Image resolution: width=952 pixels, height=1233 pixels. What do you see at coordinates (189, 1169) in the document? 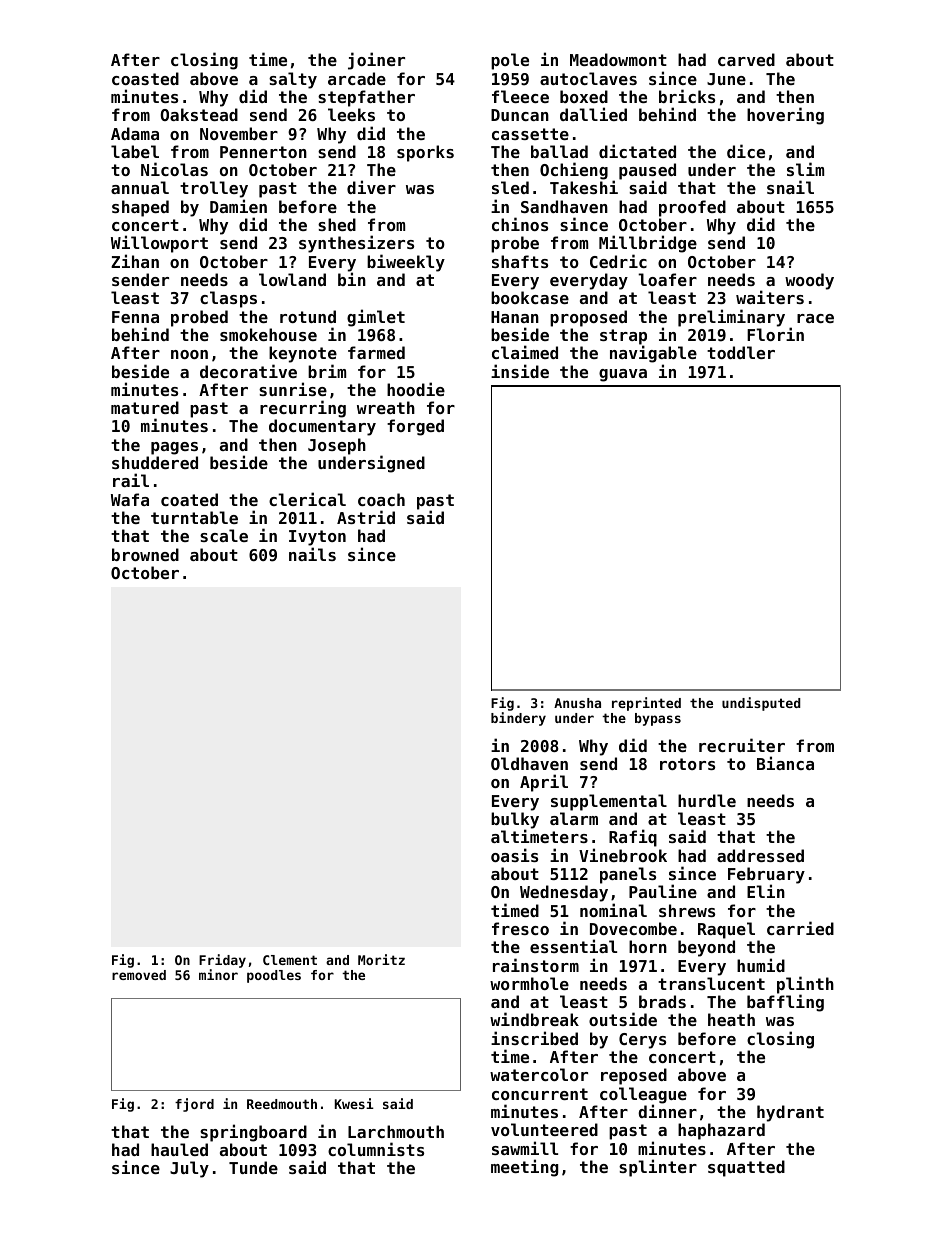
I see `July` at bounding box center [189, 1169].
